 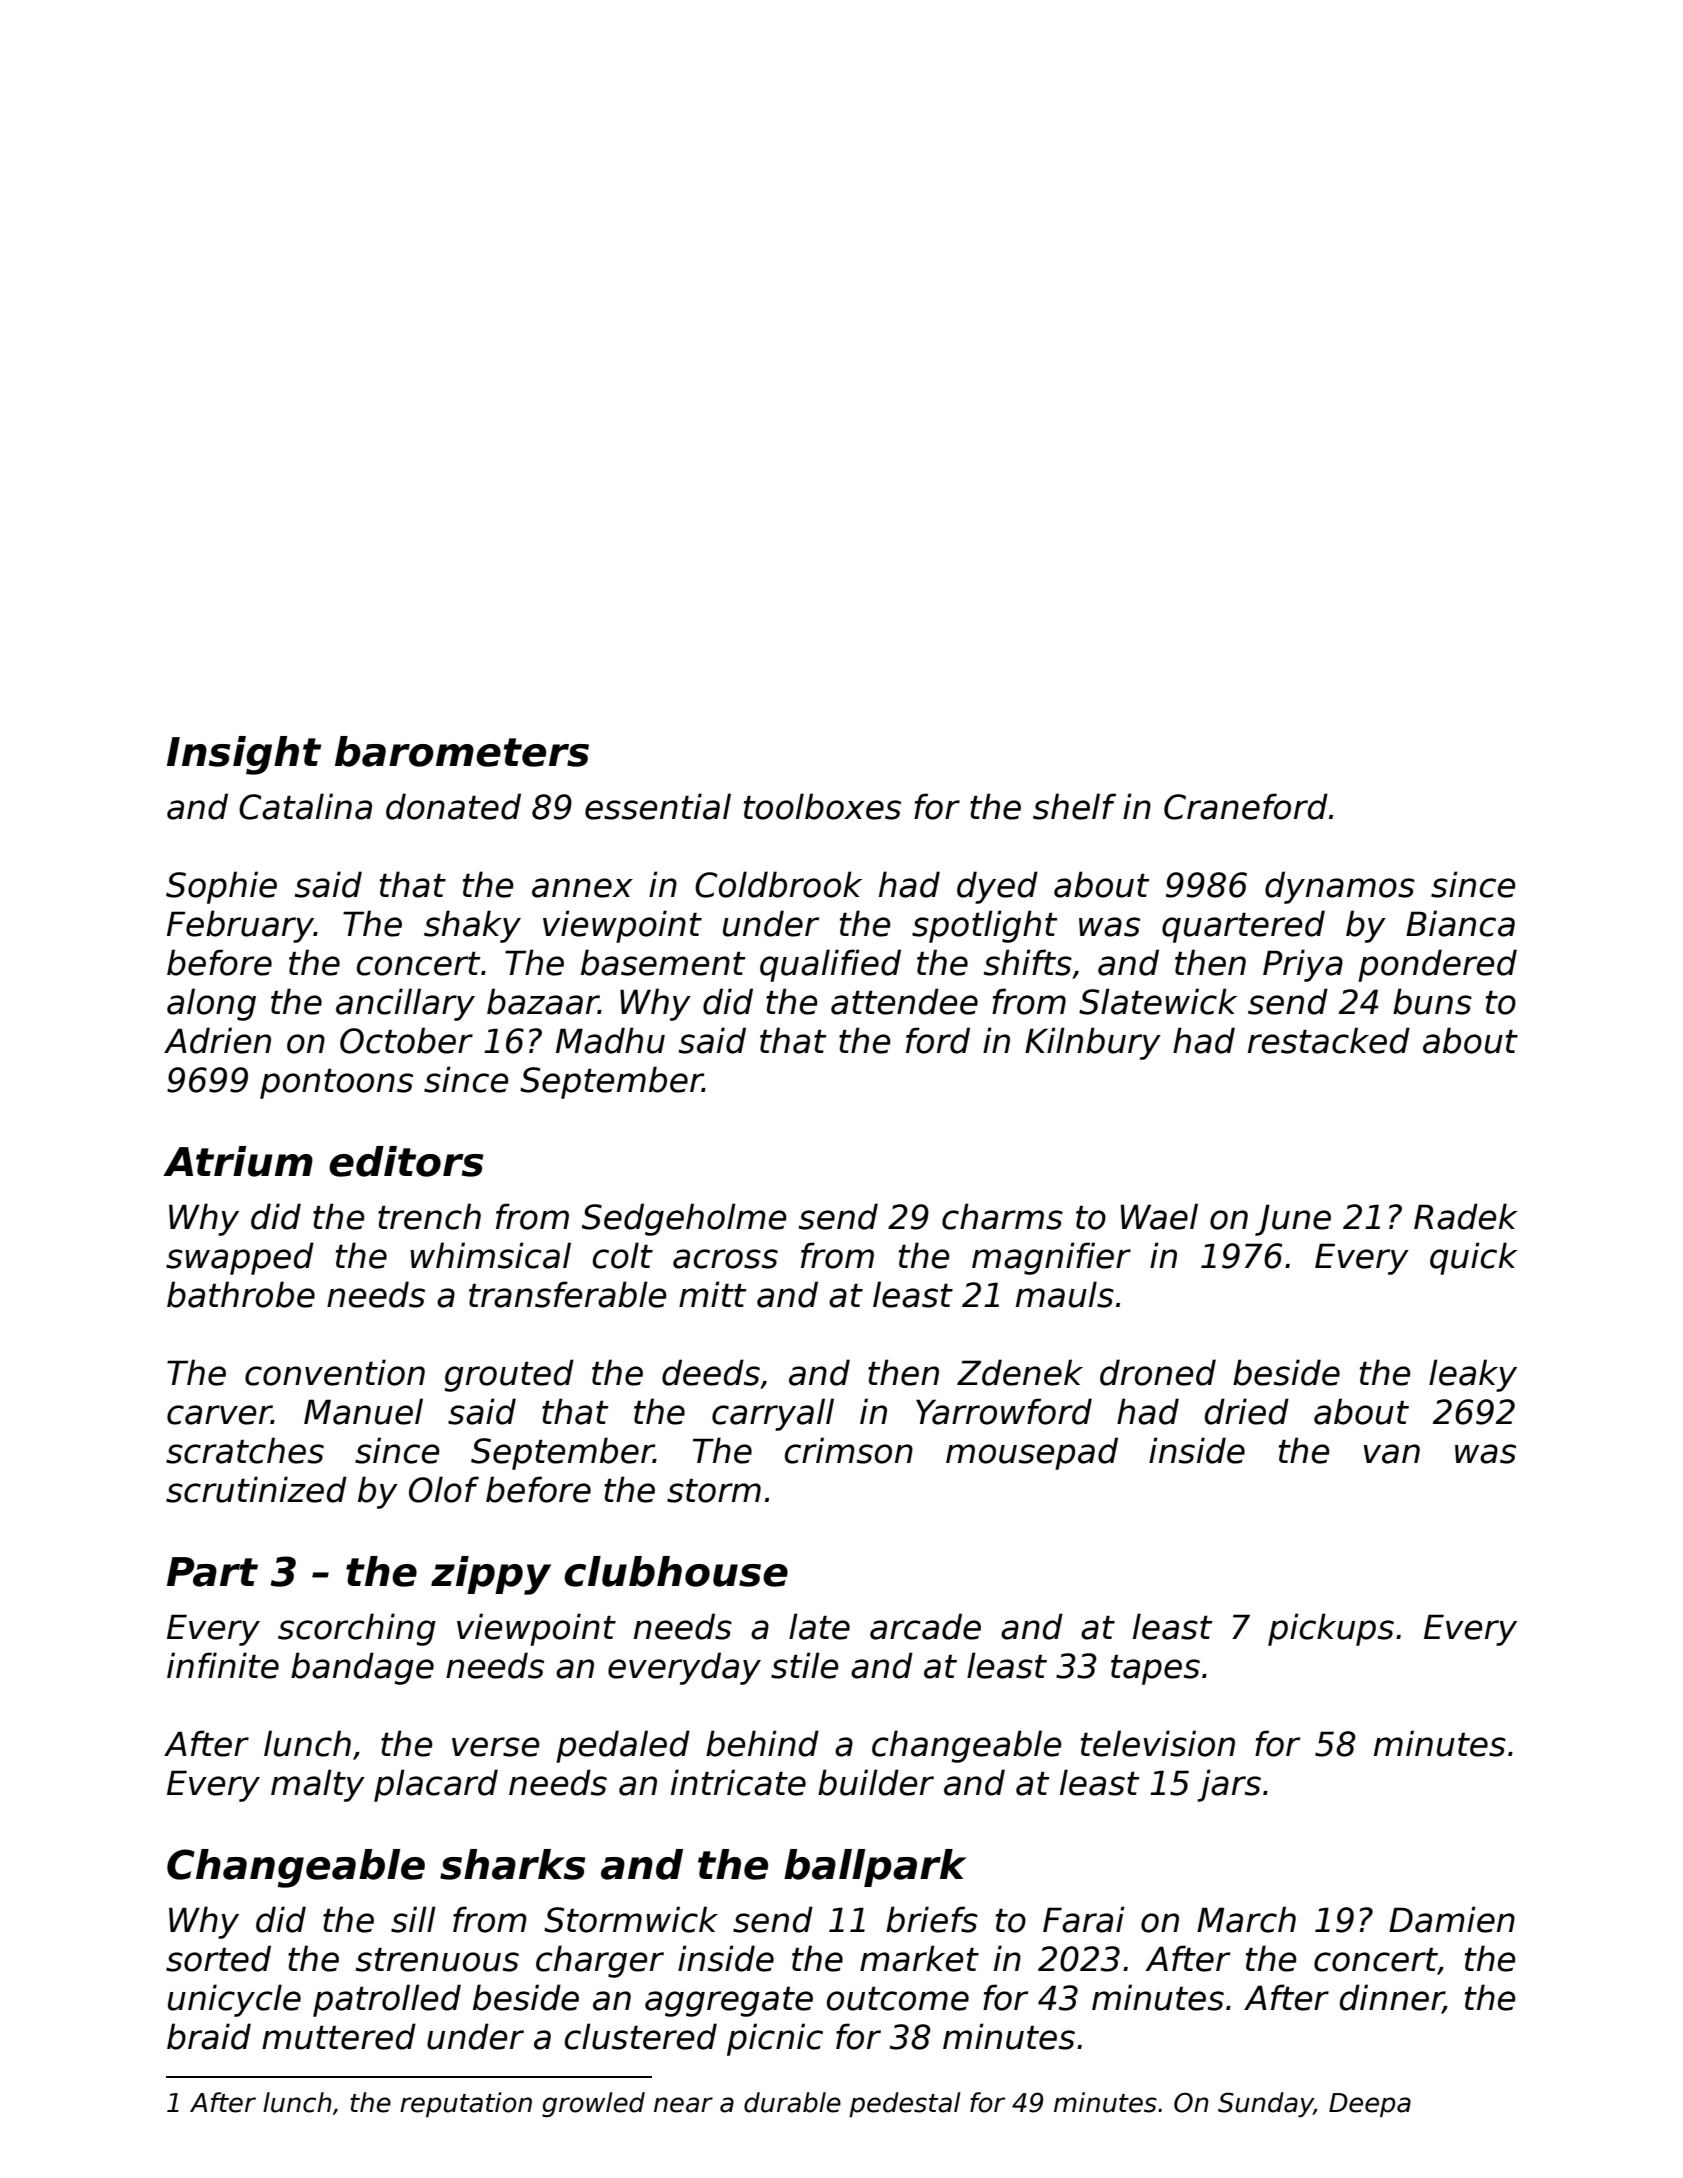 I want to click on pedestal, so click(x=905, y=2105).
